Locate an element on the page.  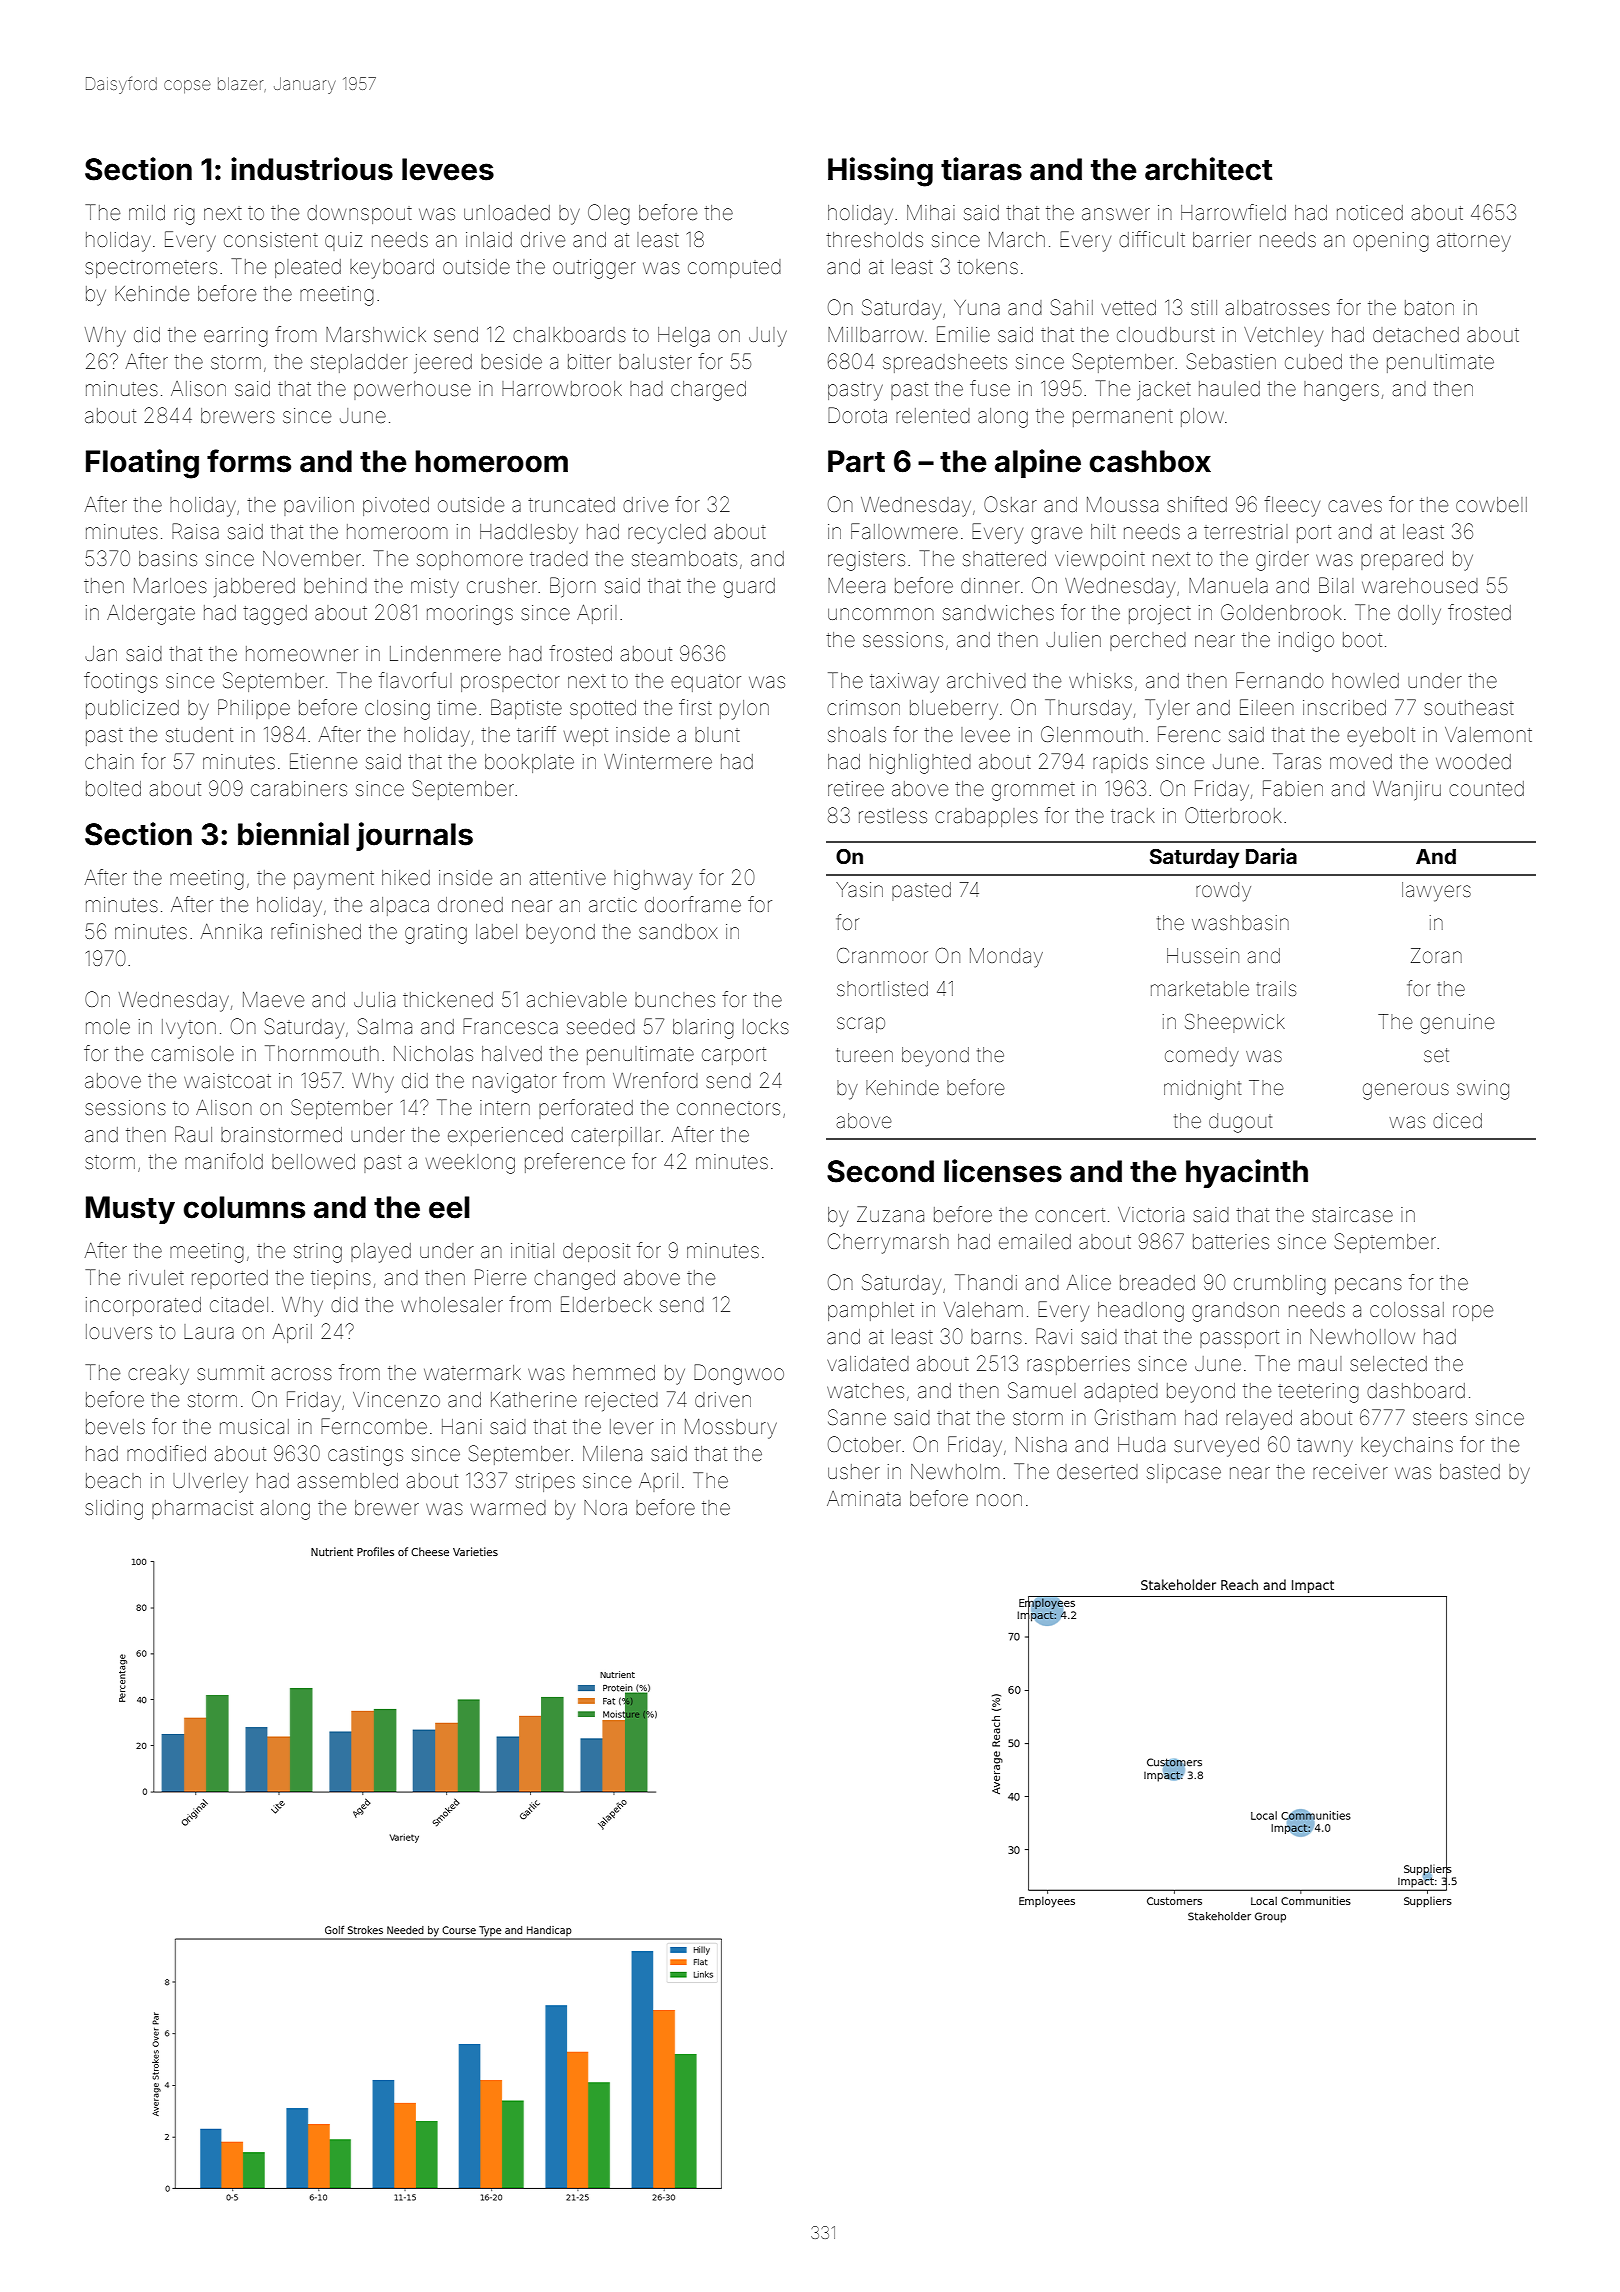
caves is located at coordinates (1355, 506).
